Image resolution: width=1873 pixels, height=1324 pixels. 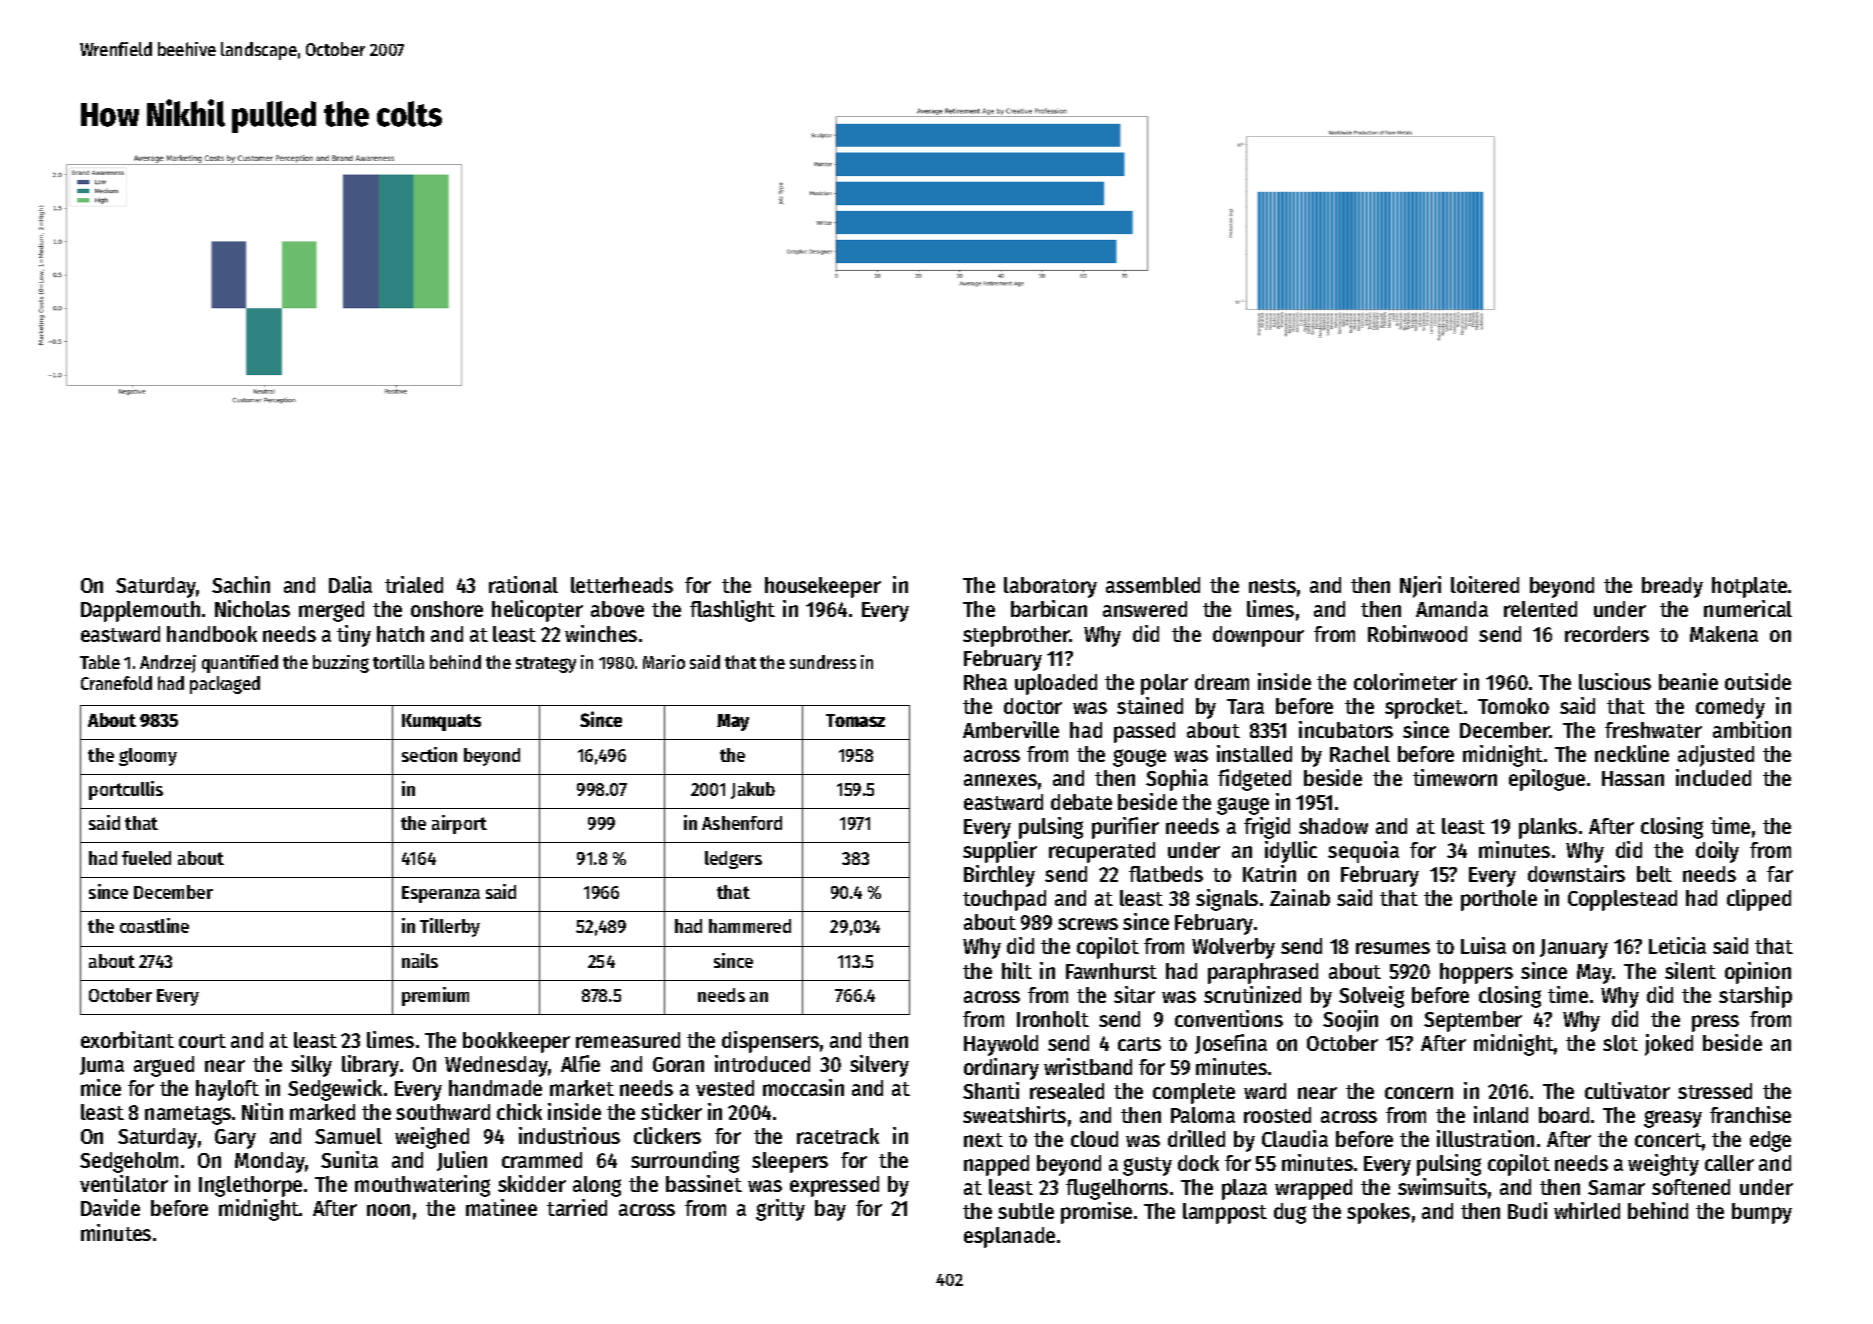 What do you see at coordinates (855, 720) in the screenshot?
I see `Tomasz` at bounding box center [855, 720].
